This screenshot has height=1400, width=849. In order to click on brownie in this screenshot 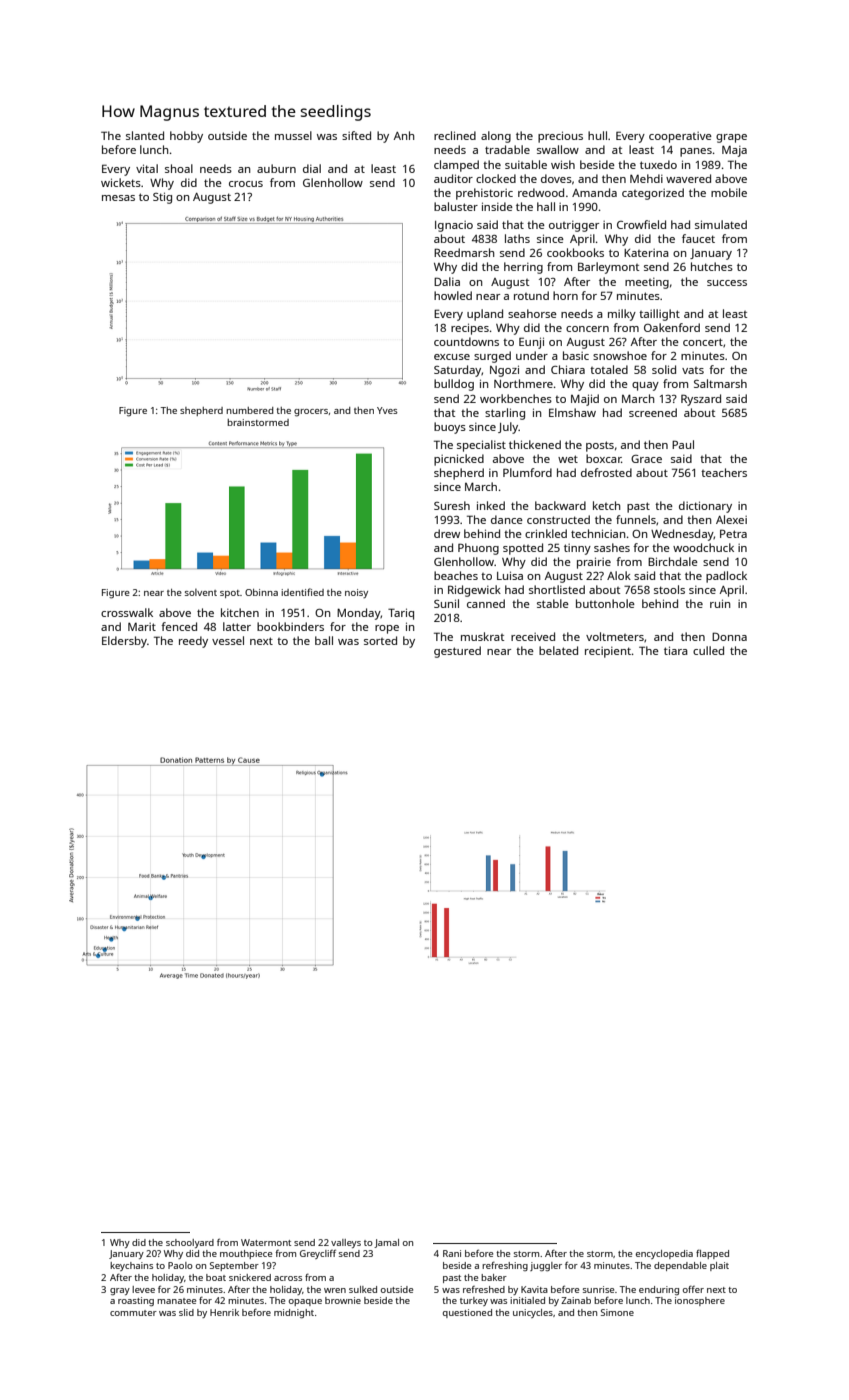, I will do `click(343, 1300)`.
